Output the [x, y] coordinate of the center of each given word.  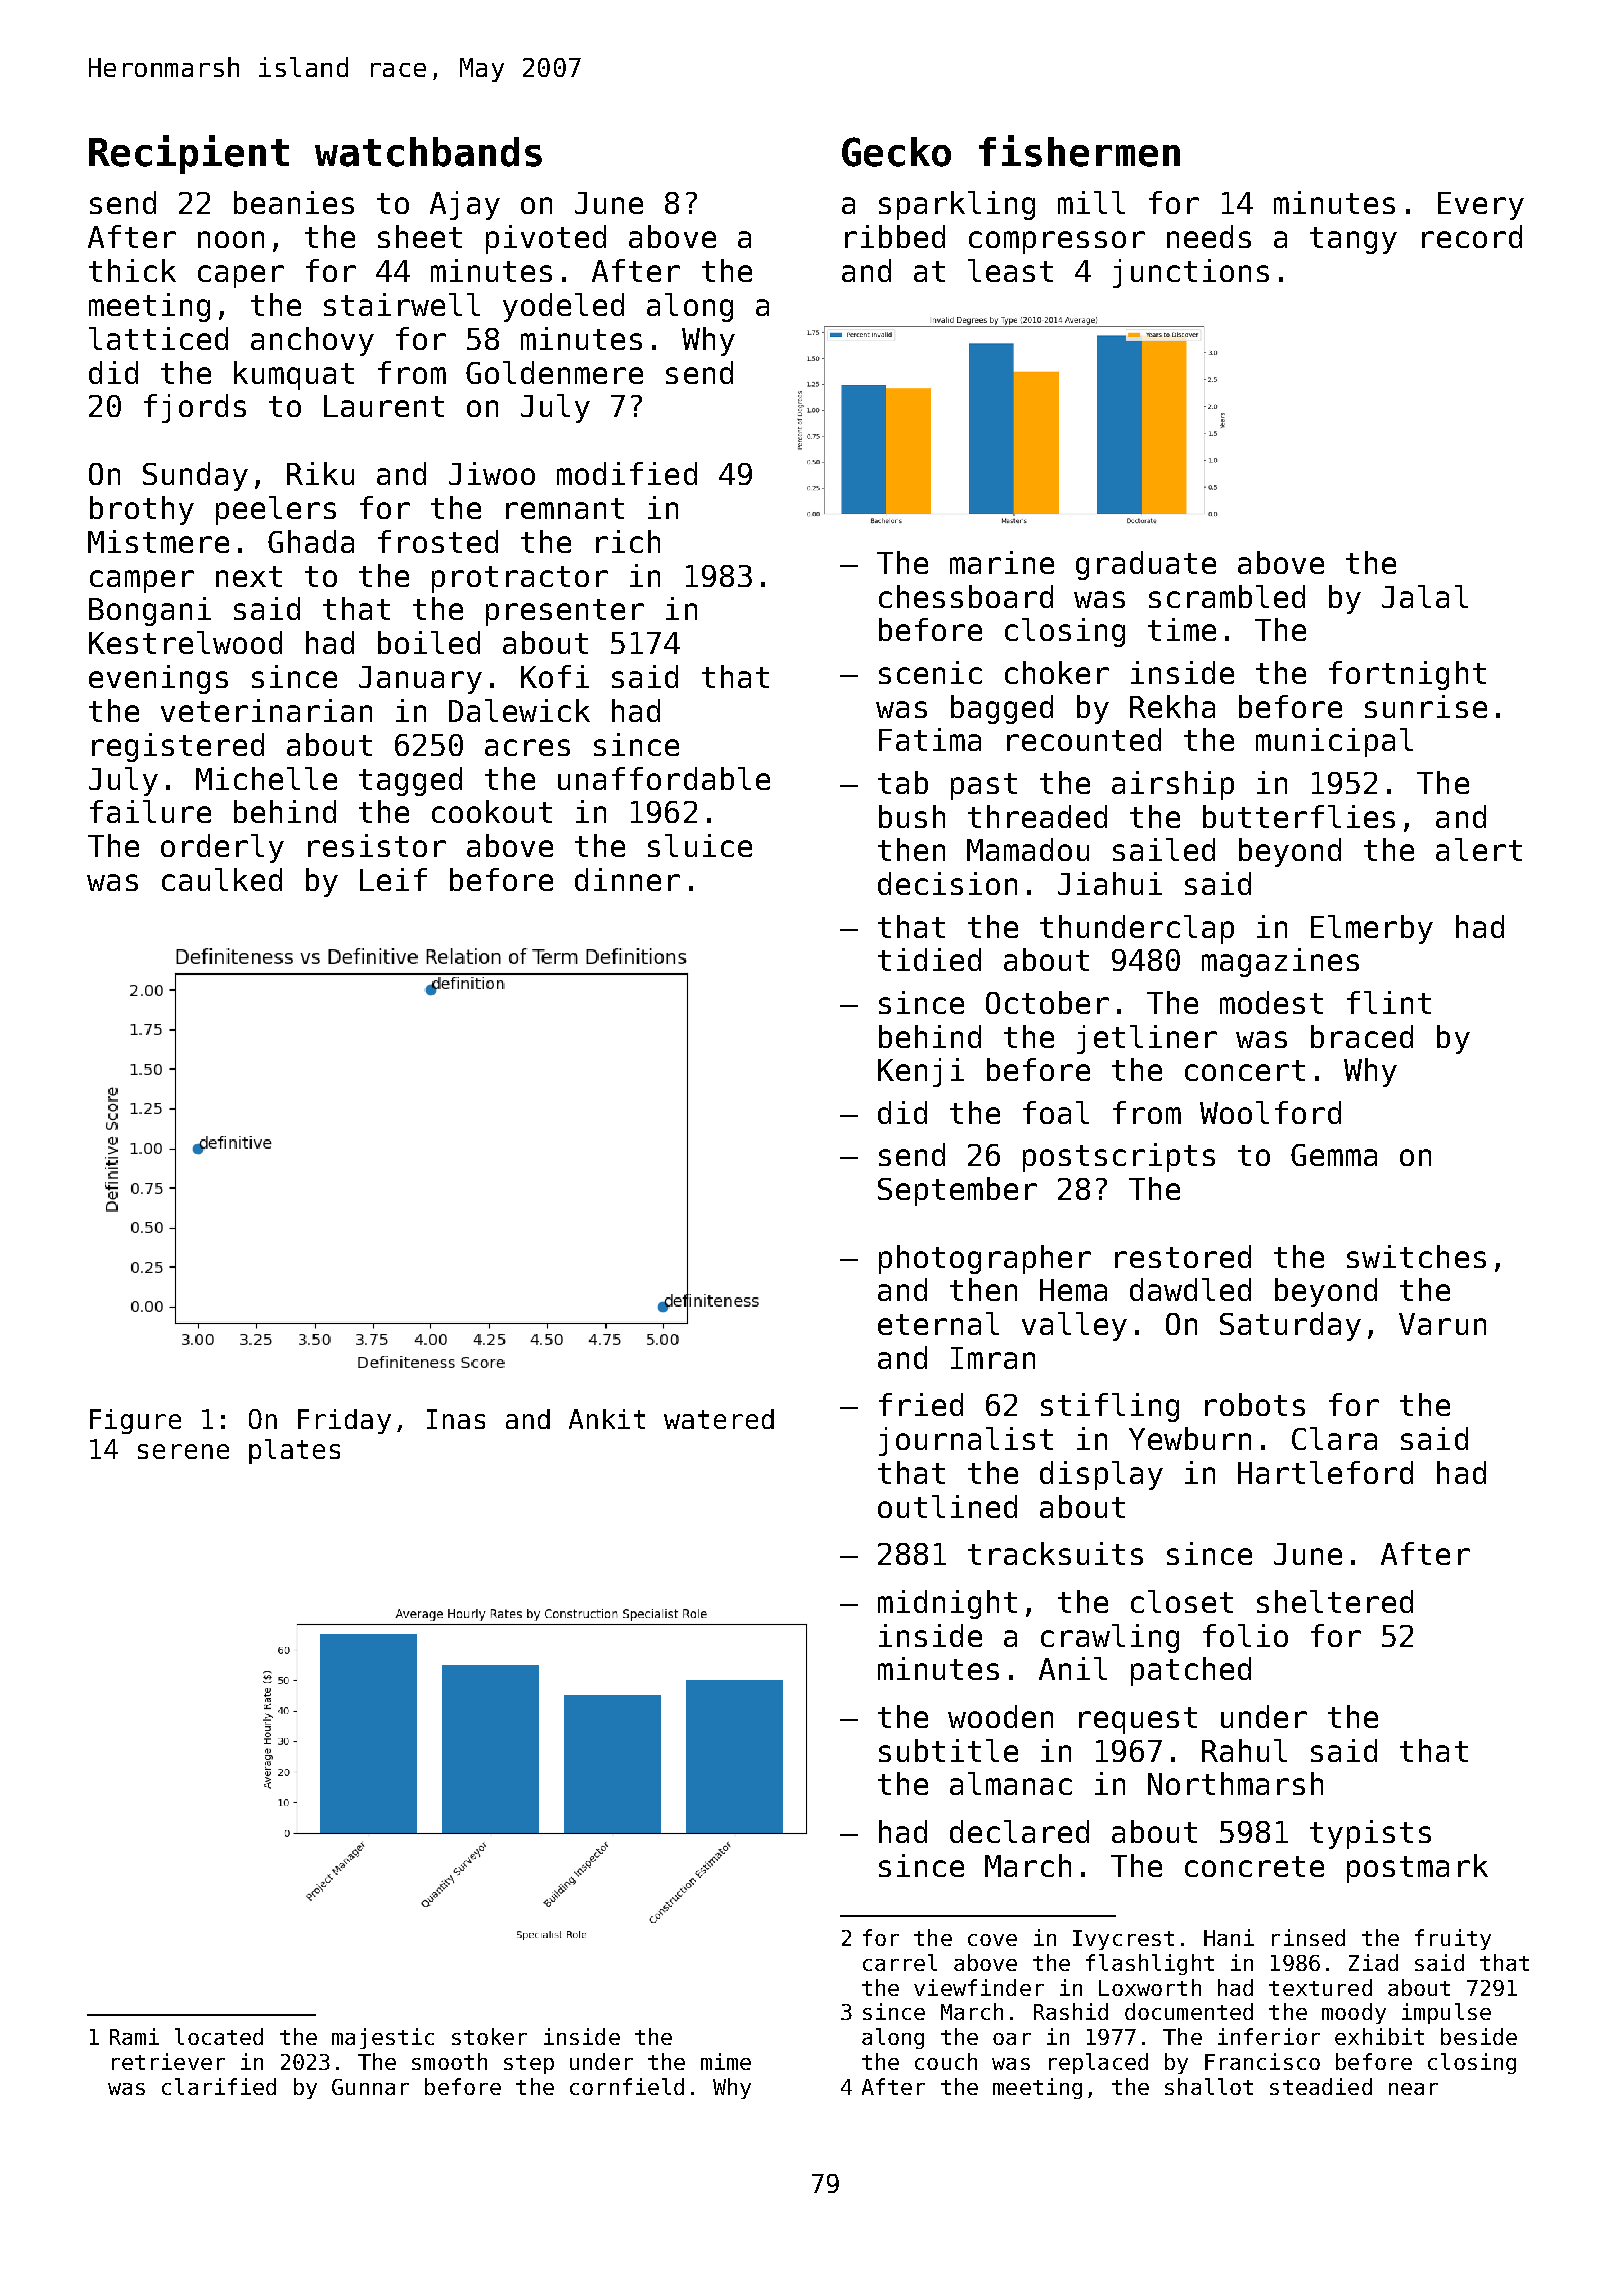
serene [183, 1451]
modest [1271, 1002]
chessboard [966, 596]
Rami [134, 2036]
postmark [1417, 1868]
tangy [1353, 240]
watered [719, 1419]
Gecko [896, 152]
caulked [222, 879]
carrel [900, 1962]
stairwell [402, 304]
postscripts [1119, 1157]
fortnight [1407, 675]
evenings [158, 679]
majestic [383, 2038]
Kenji [921, 1072]
